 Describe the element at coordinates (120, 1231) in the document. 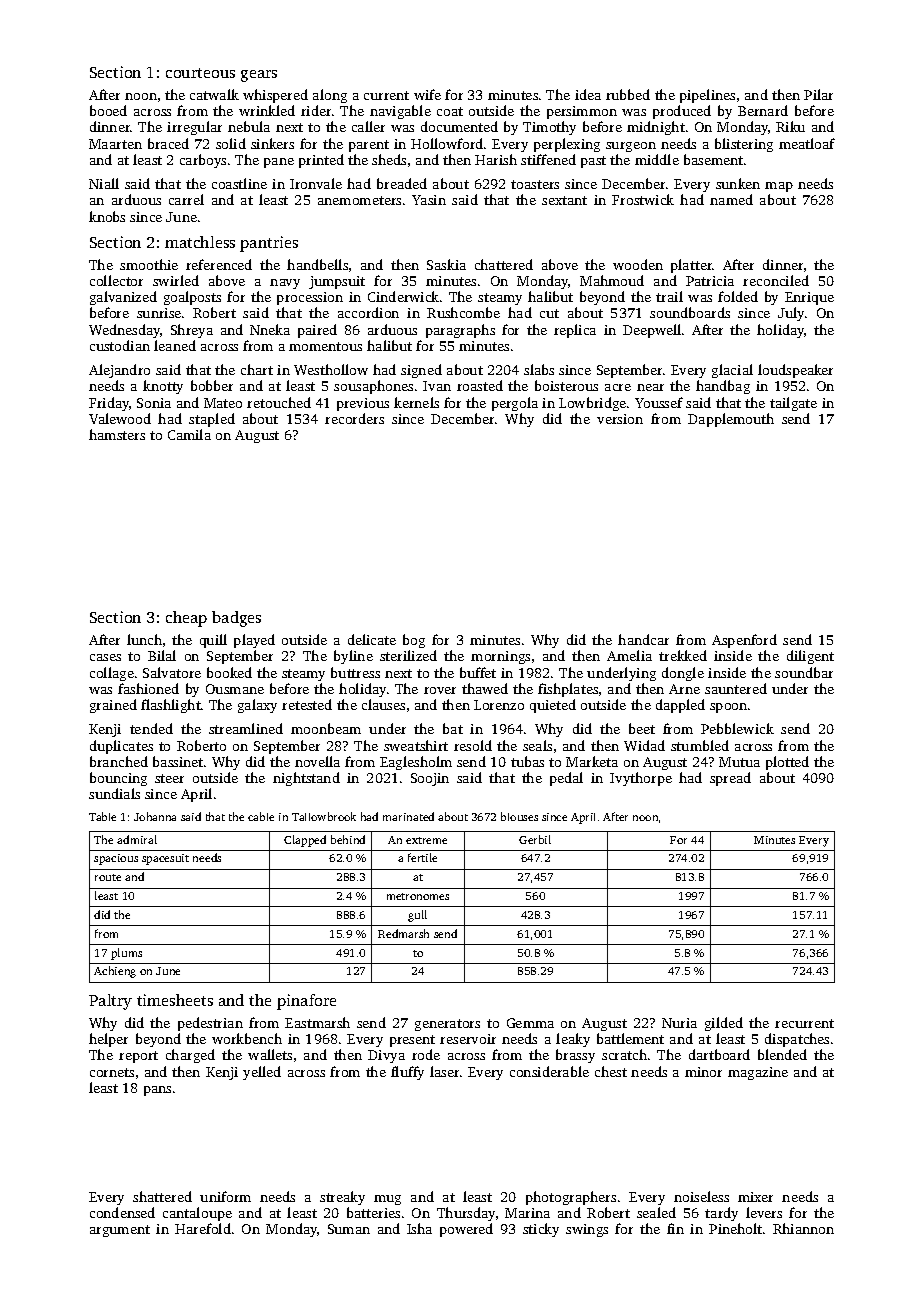

I see `argument` at that location.
